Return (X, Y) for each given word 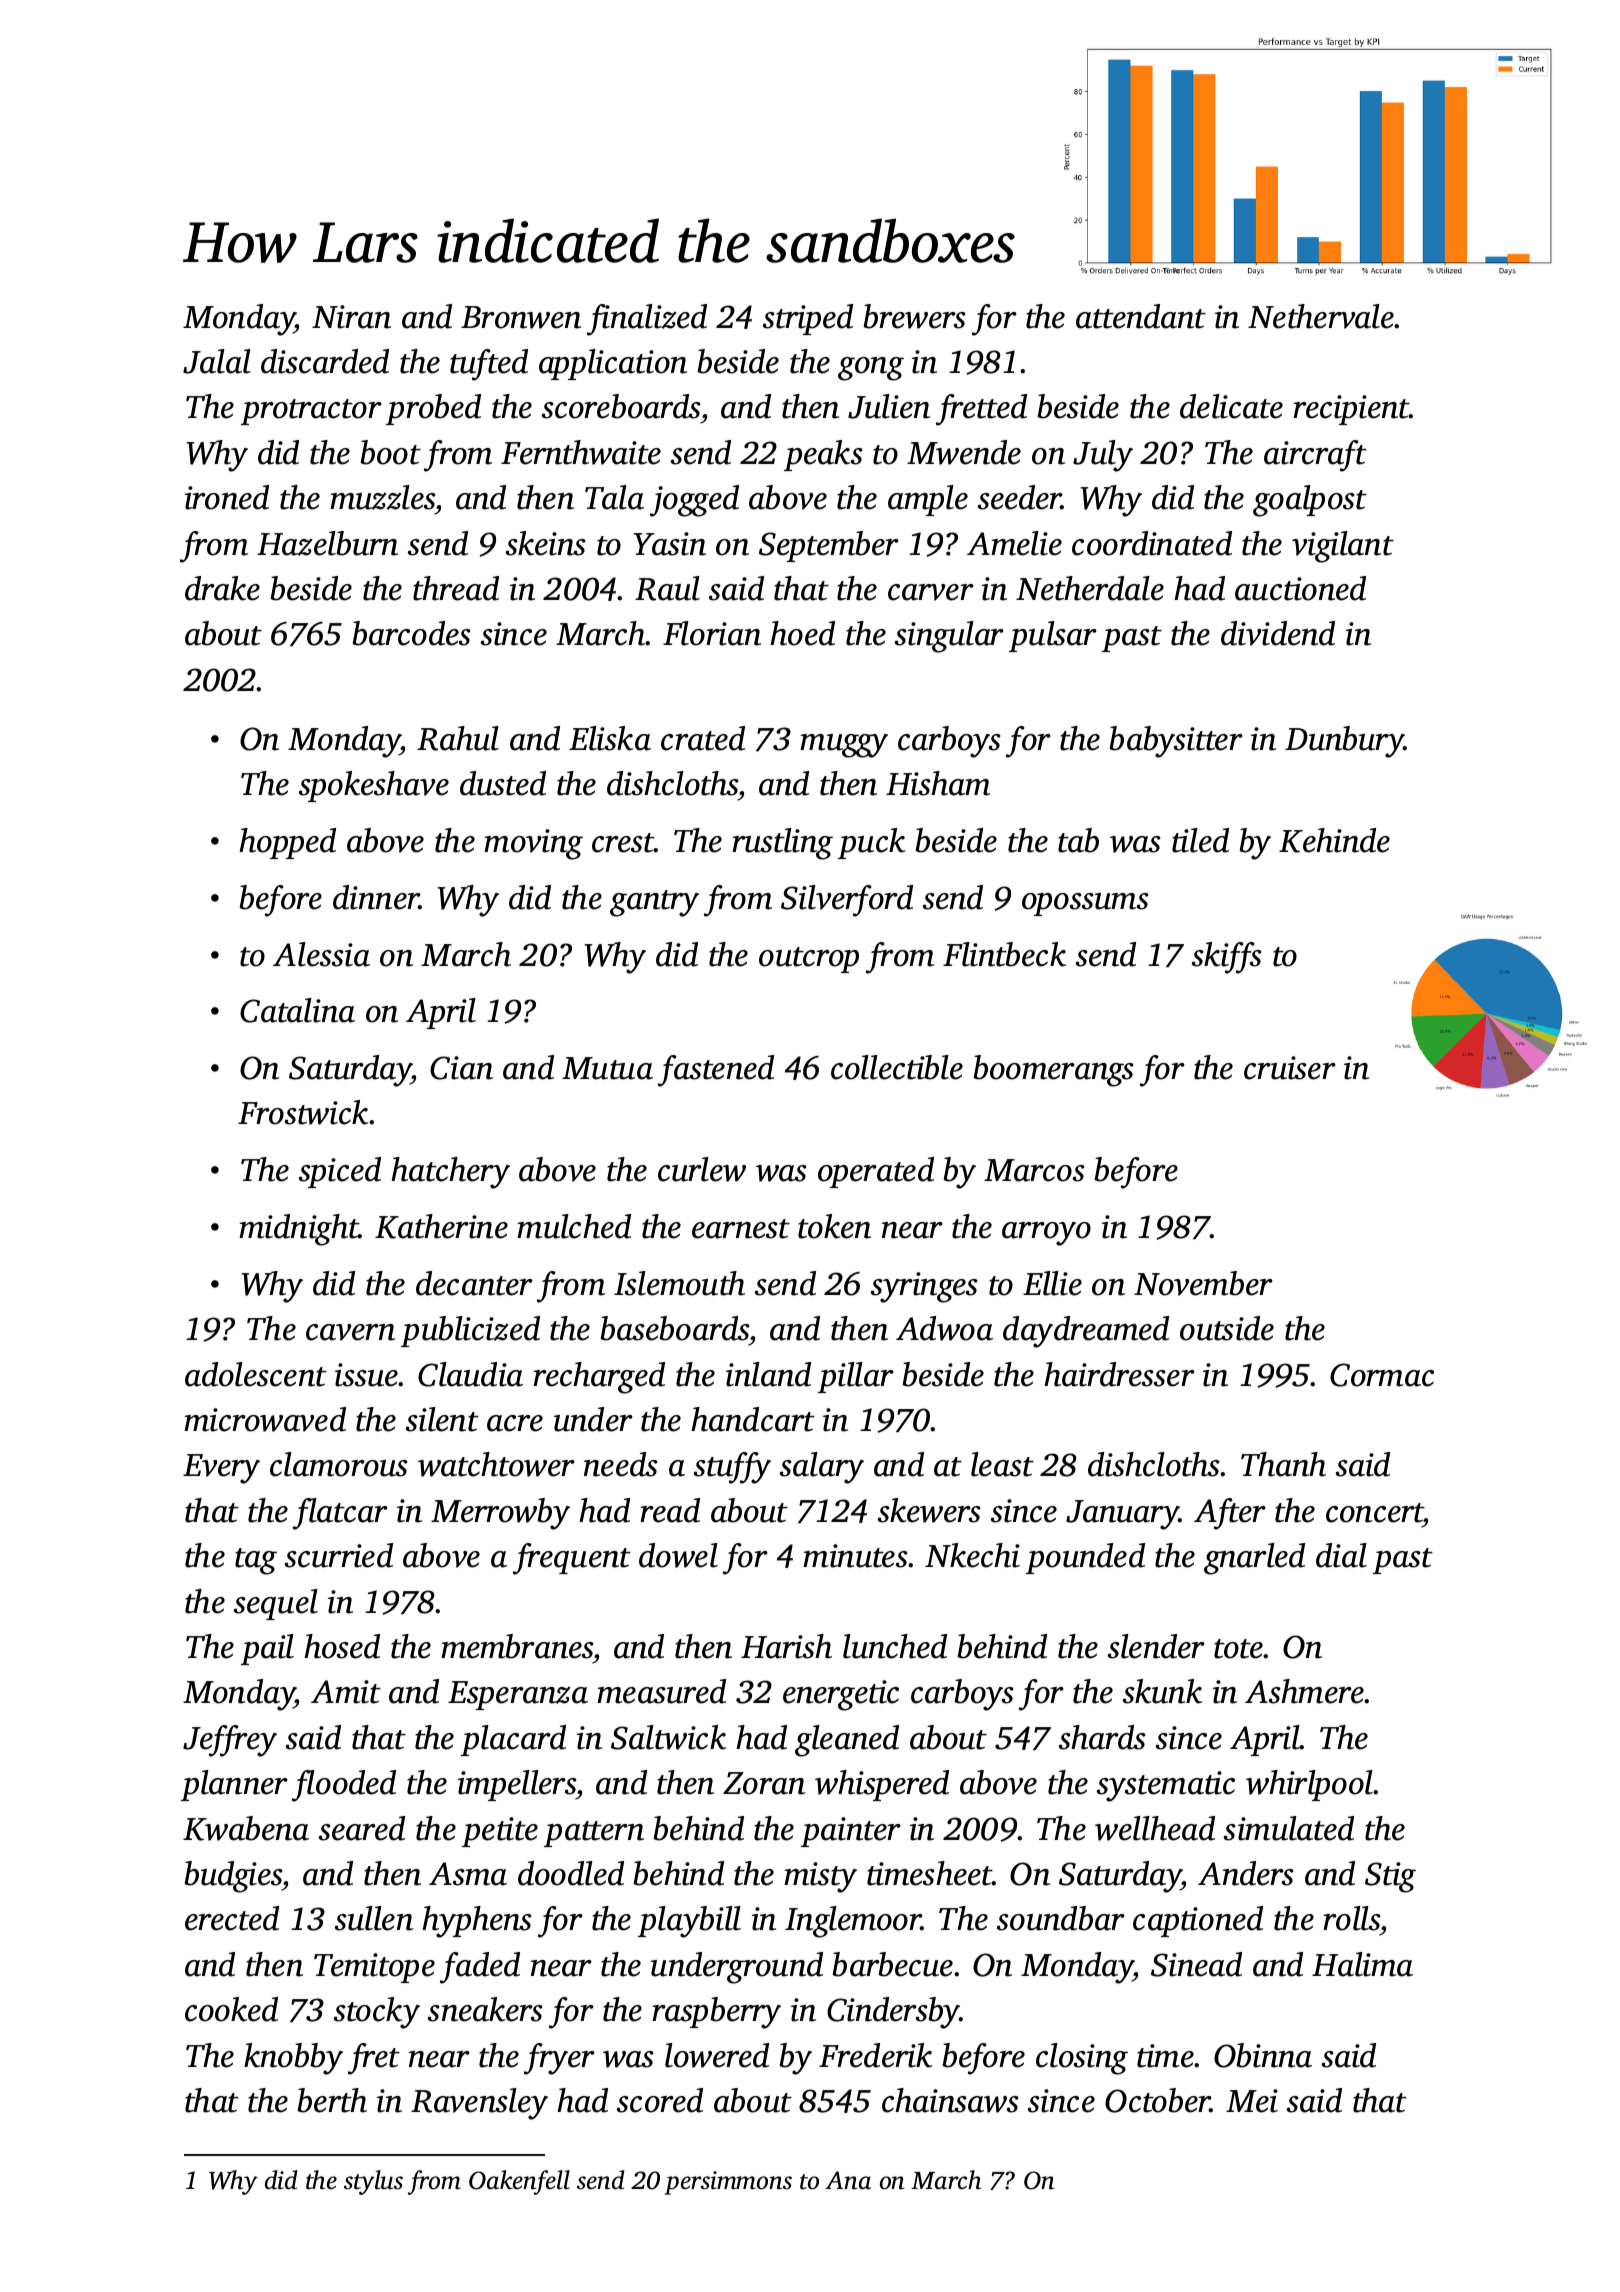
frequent (572, 1559)
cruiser (1290, 1068)
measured (661, 1691)
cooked (231, 2009)
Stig (1390, 1877)
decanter (474, 1283)
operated (876, 1172)
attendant (1141, 316)
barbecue (892, 1964)
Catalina (297, 1010)
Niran (351, 317)
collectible (897, 1067)
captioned (1198, 1921)
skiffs (1227, 958)
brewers (914, 316)
